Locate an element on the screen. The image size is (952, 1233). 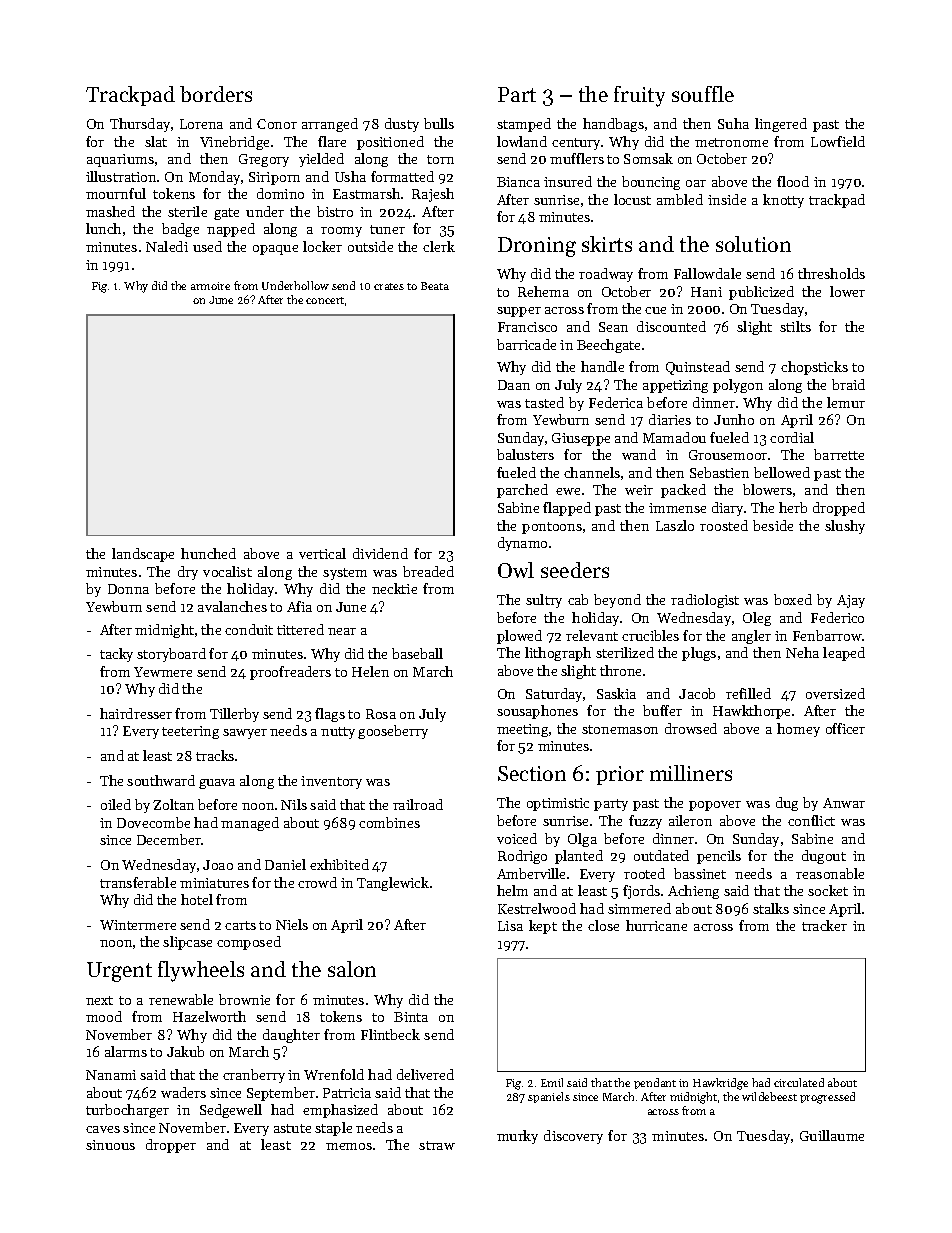
sultry is located at coordinates (544, 601).
